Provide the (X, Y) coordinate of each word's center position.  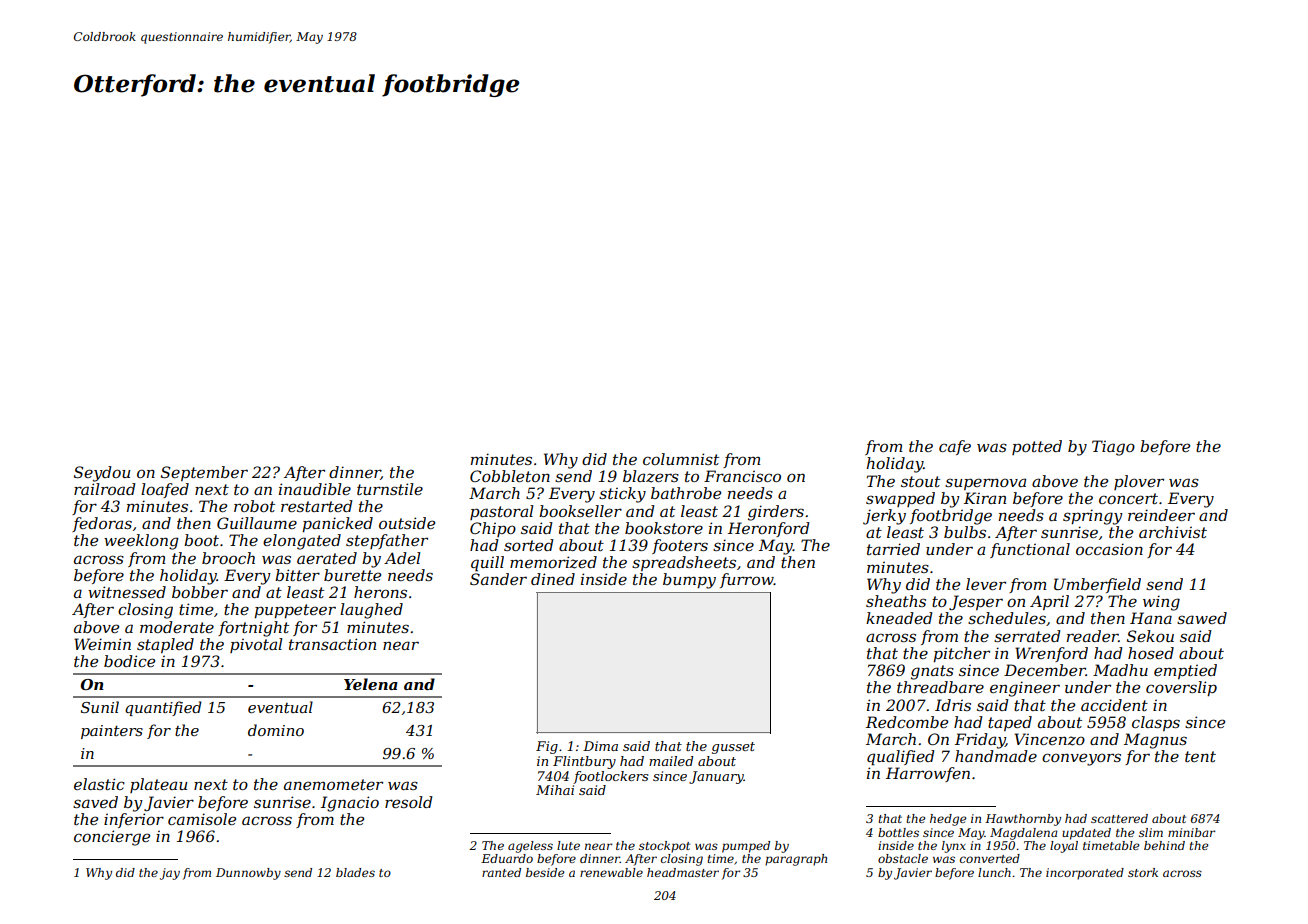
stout (920, 481)
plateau (158, 785)
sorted (529, 545)
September (204, 473)
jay (170, 874)
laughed (371, 611)
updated (1086, 834)
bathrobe (686, 493)
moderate (177, 627)
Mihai (555, 790)
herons (380, 592)
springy (1093, 517)
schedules (1007, 618)
